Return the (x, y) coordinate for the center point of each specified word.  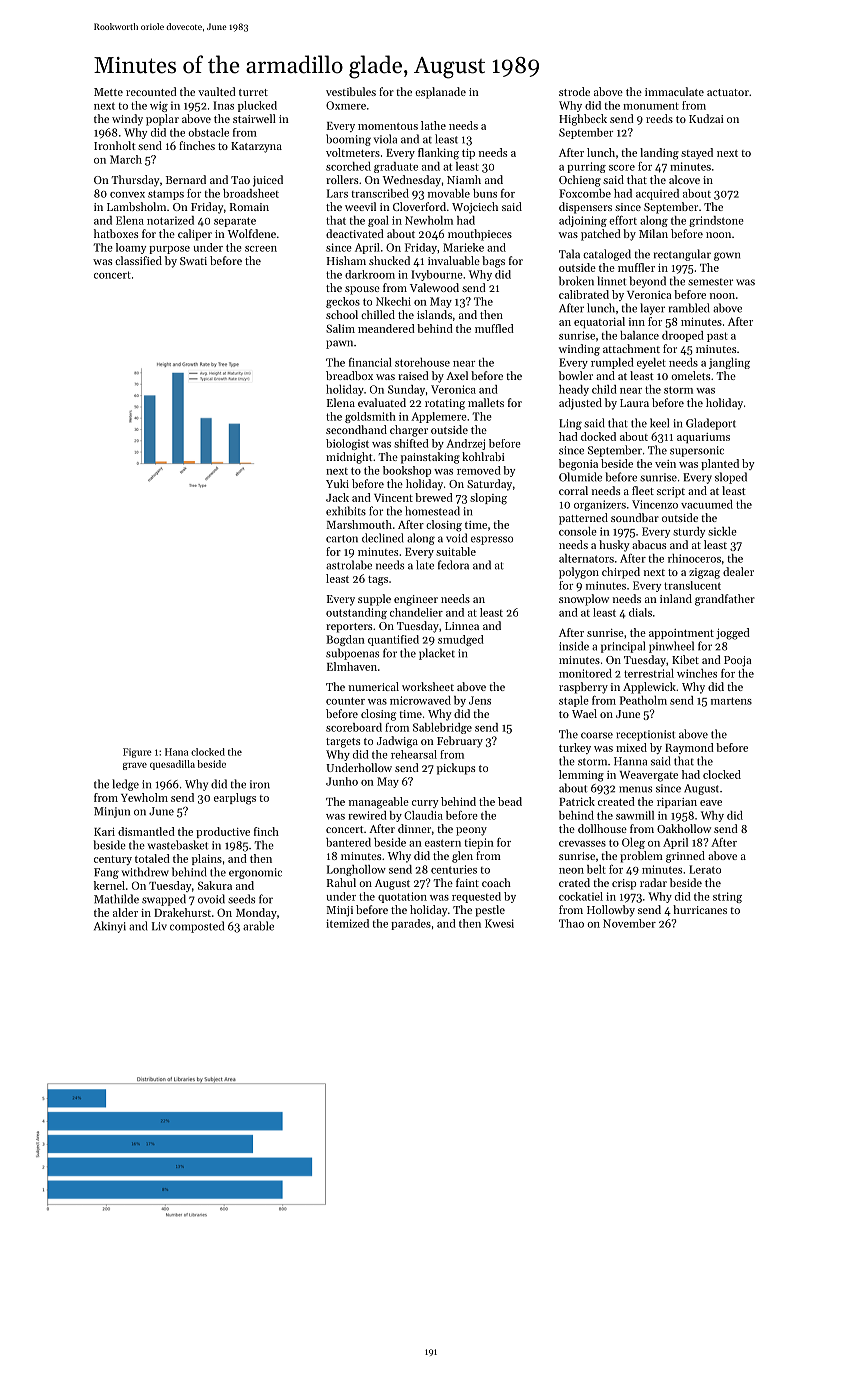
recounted (151, 91)
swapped (164, 900)
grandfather (725, 600)
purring (586, 167)
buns (485, 193)
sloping (488, 499)
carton (342, 539)
